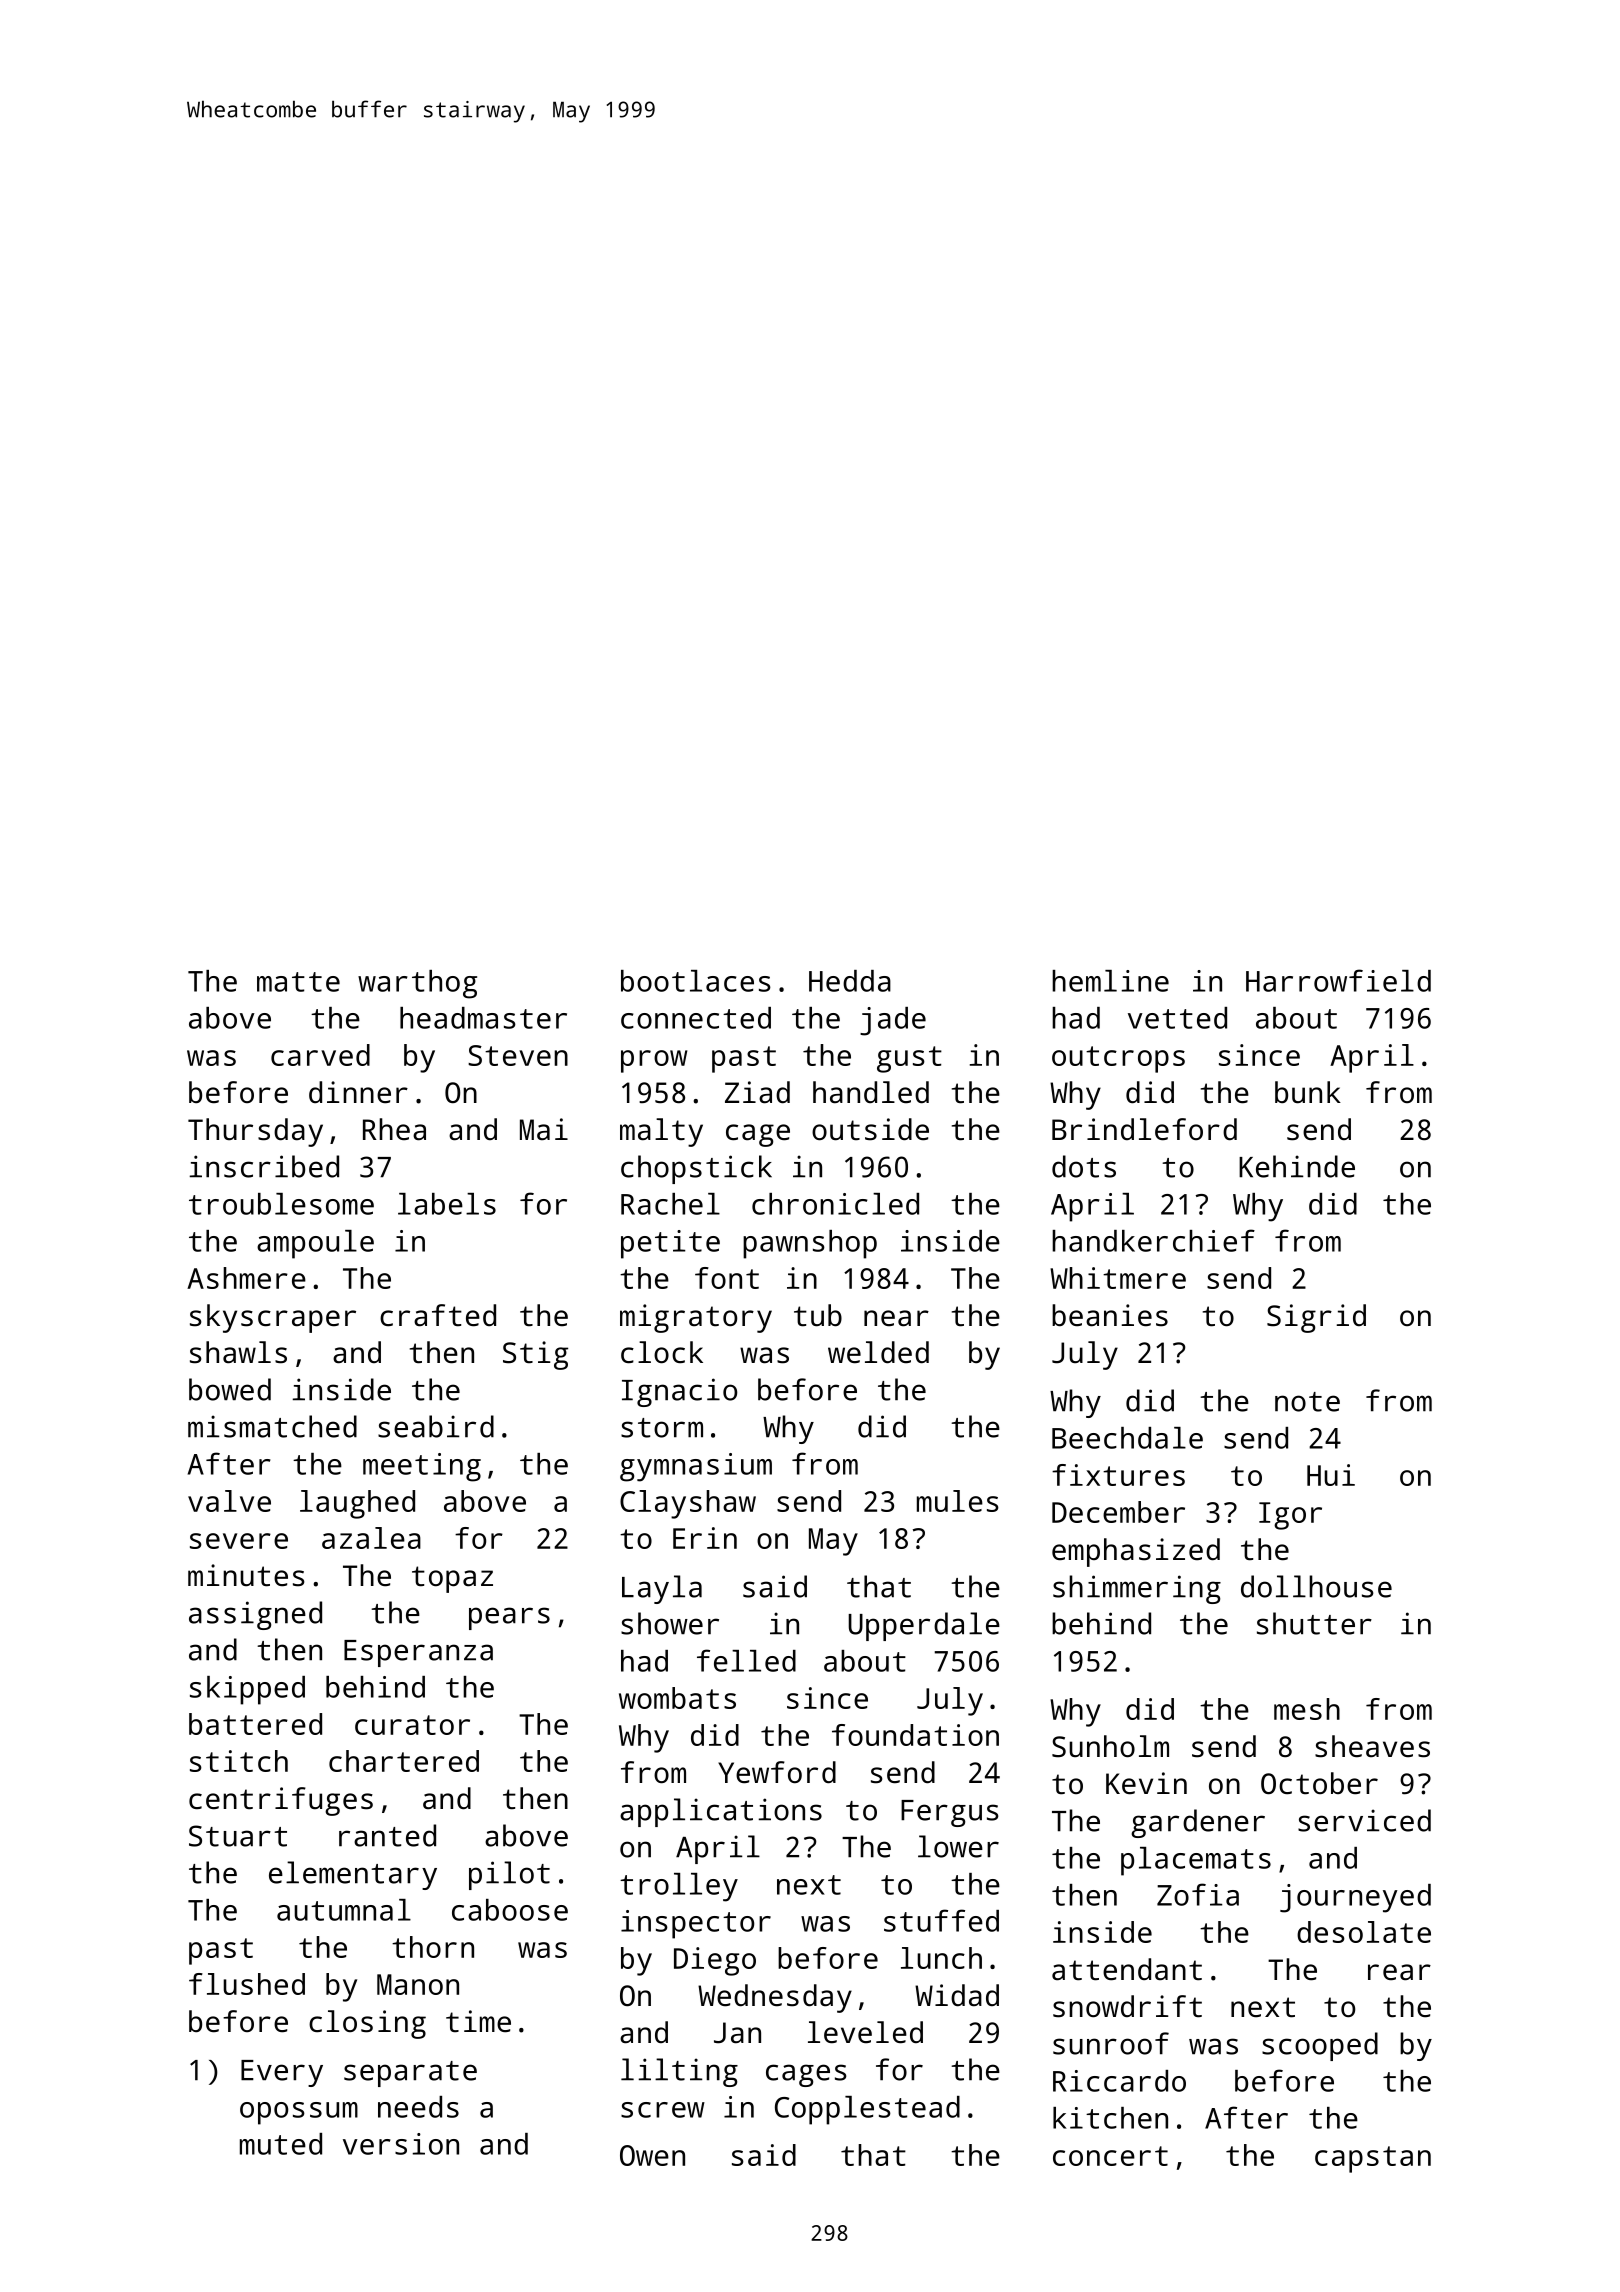 This page has height=2292, width=1620. What do you see at coordinates (661, 1132) in the page?
I see `malty` at bounding box center [661, 1132].
